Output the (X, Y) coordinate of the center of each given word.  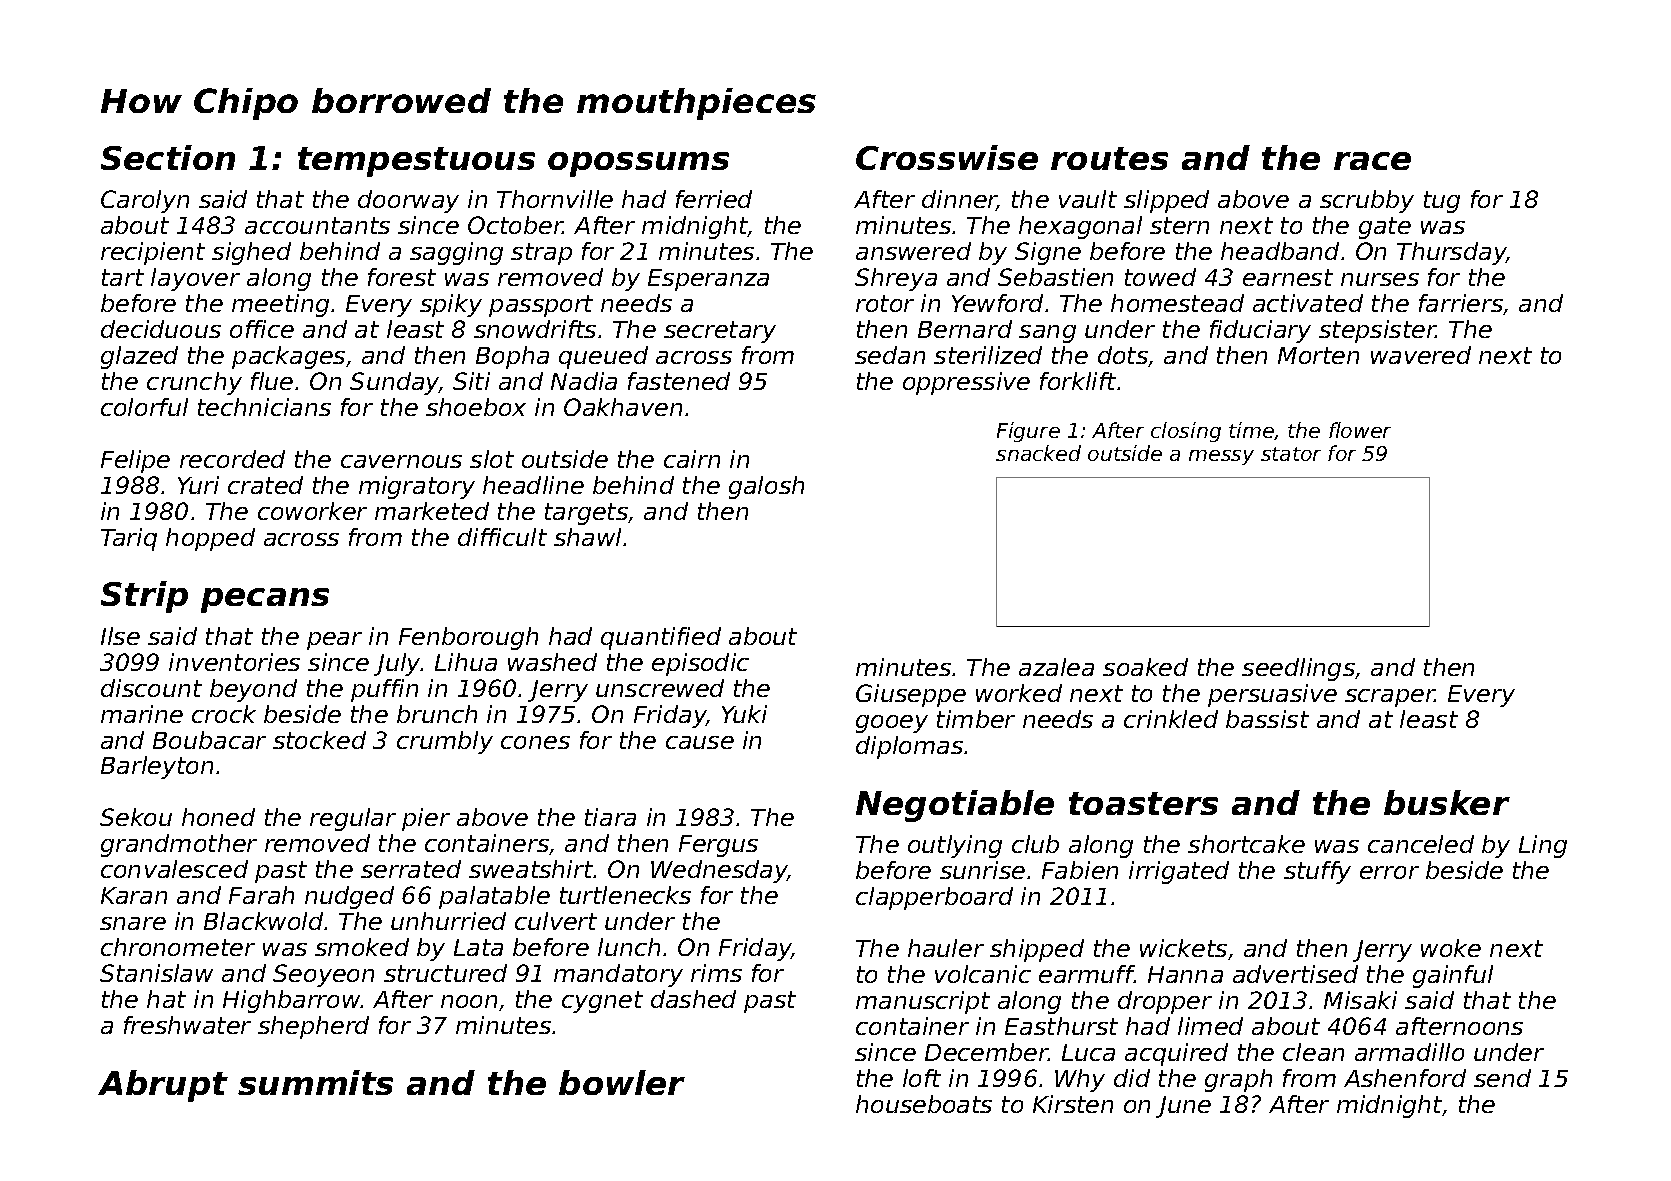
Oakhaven (623, 407)
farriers (1461, 303)
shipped (1037, 950)
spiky (451, 305)
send (1502, 1078)
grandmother (179, 845)
